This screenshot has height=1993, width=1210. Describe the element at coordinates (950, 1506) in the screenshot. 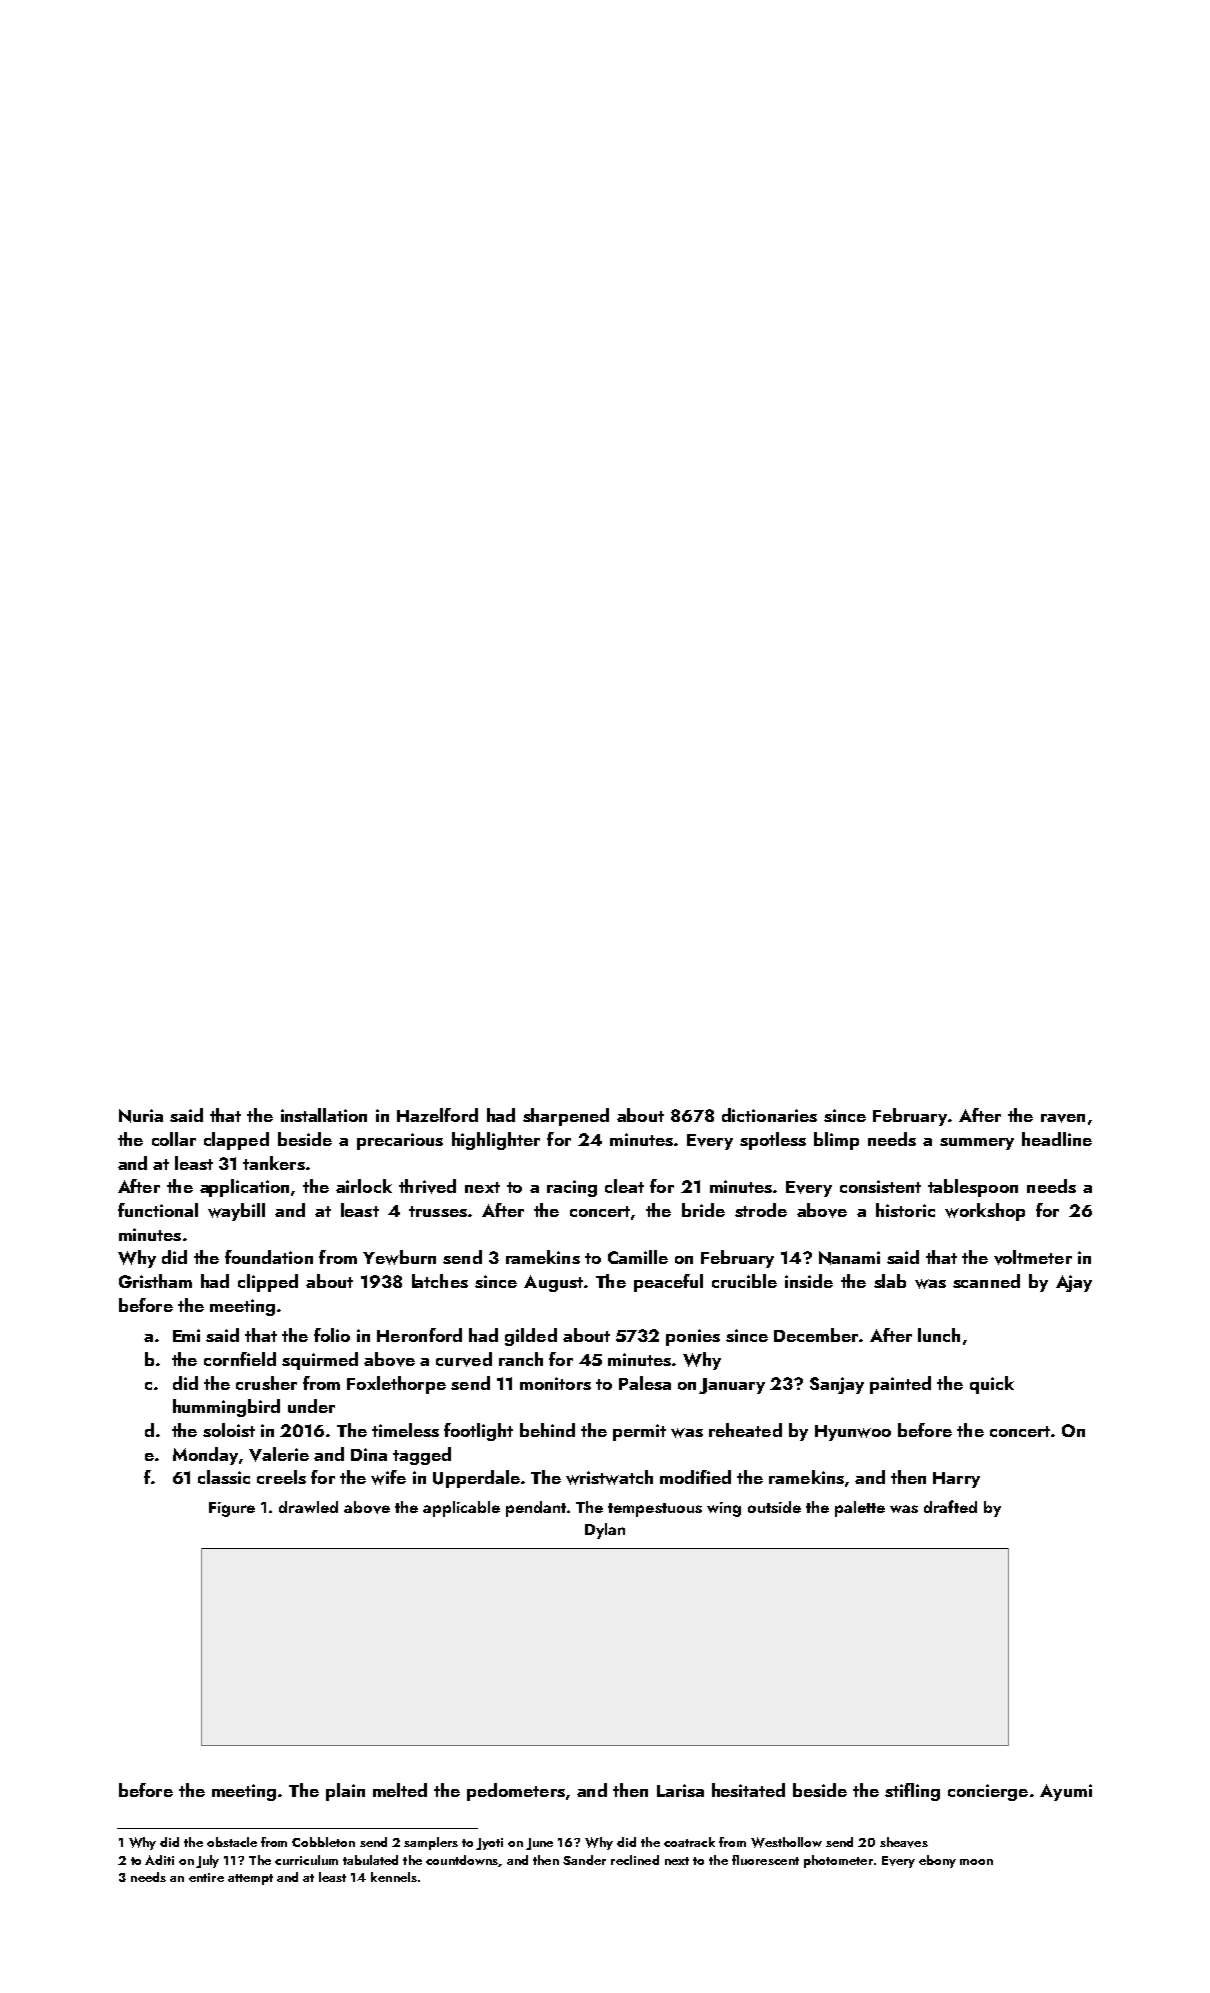

I see `drafted` at that location.
